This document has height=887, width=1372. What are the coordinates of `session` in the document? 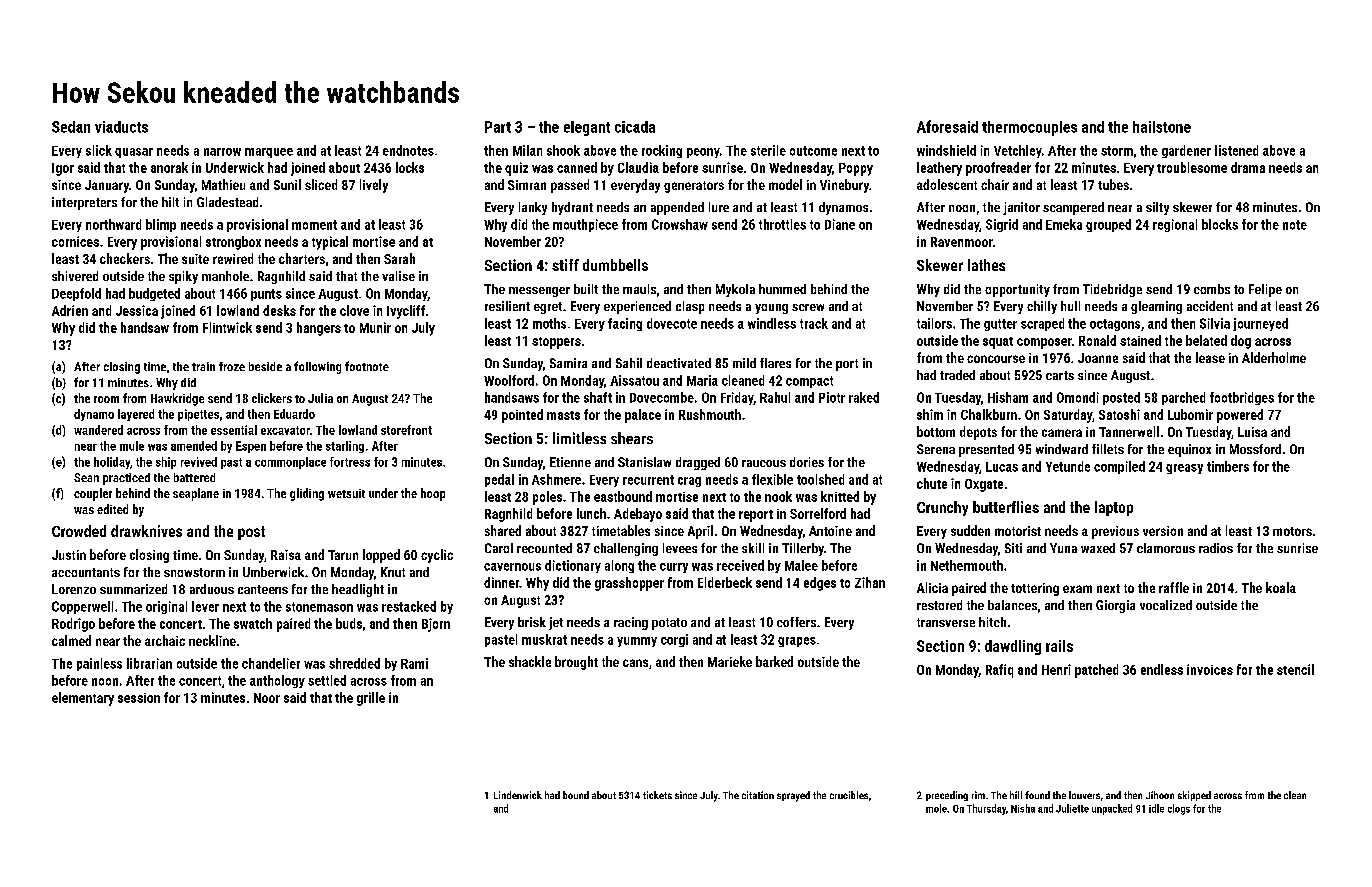 It's located at (139, 698).
